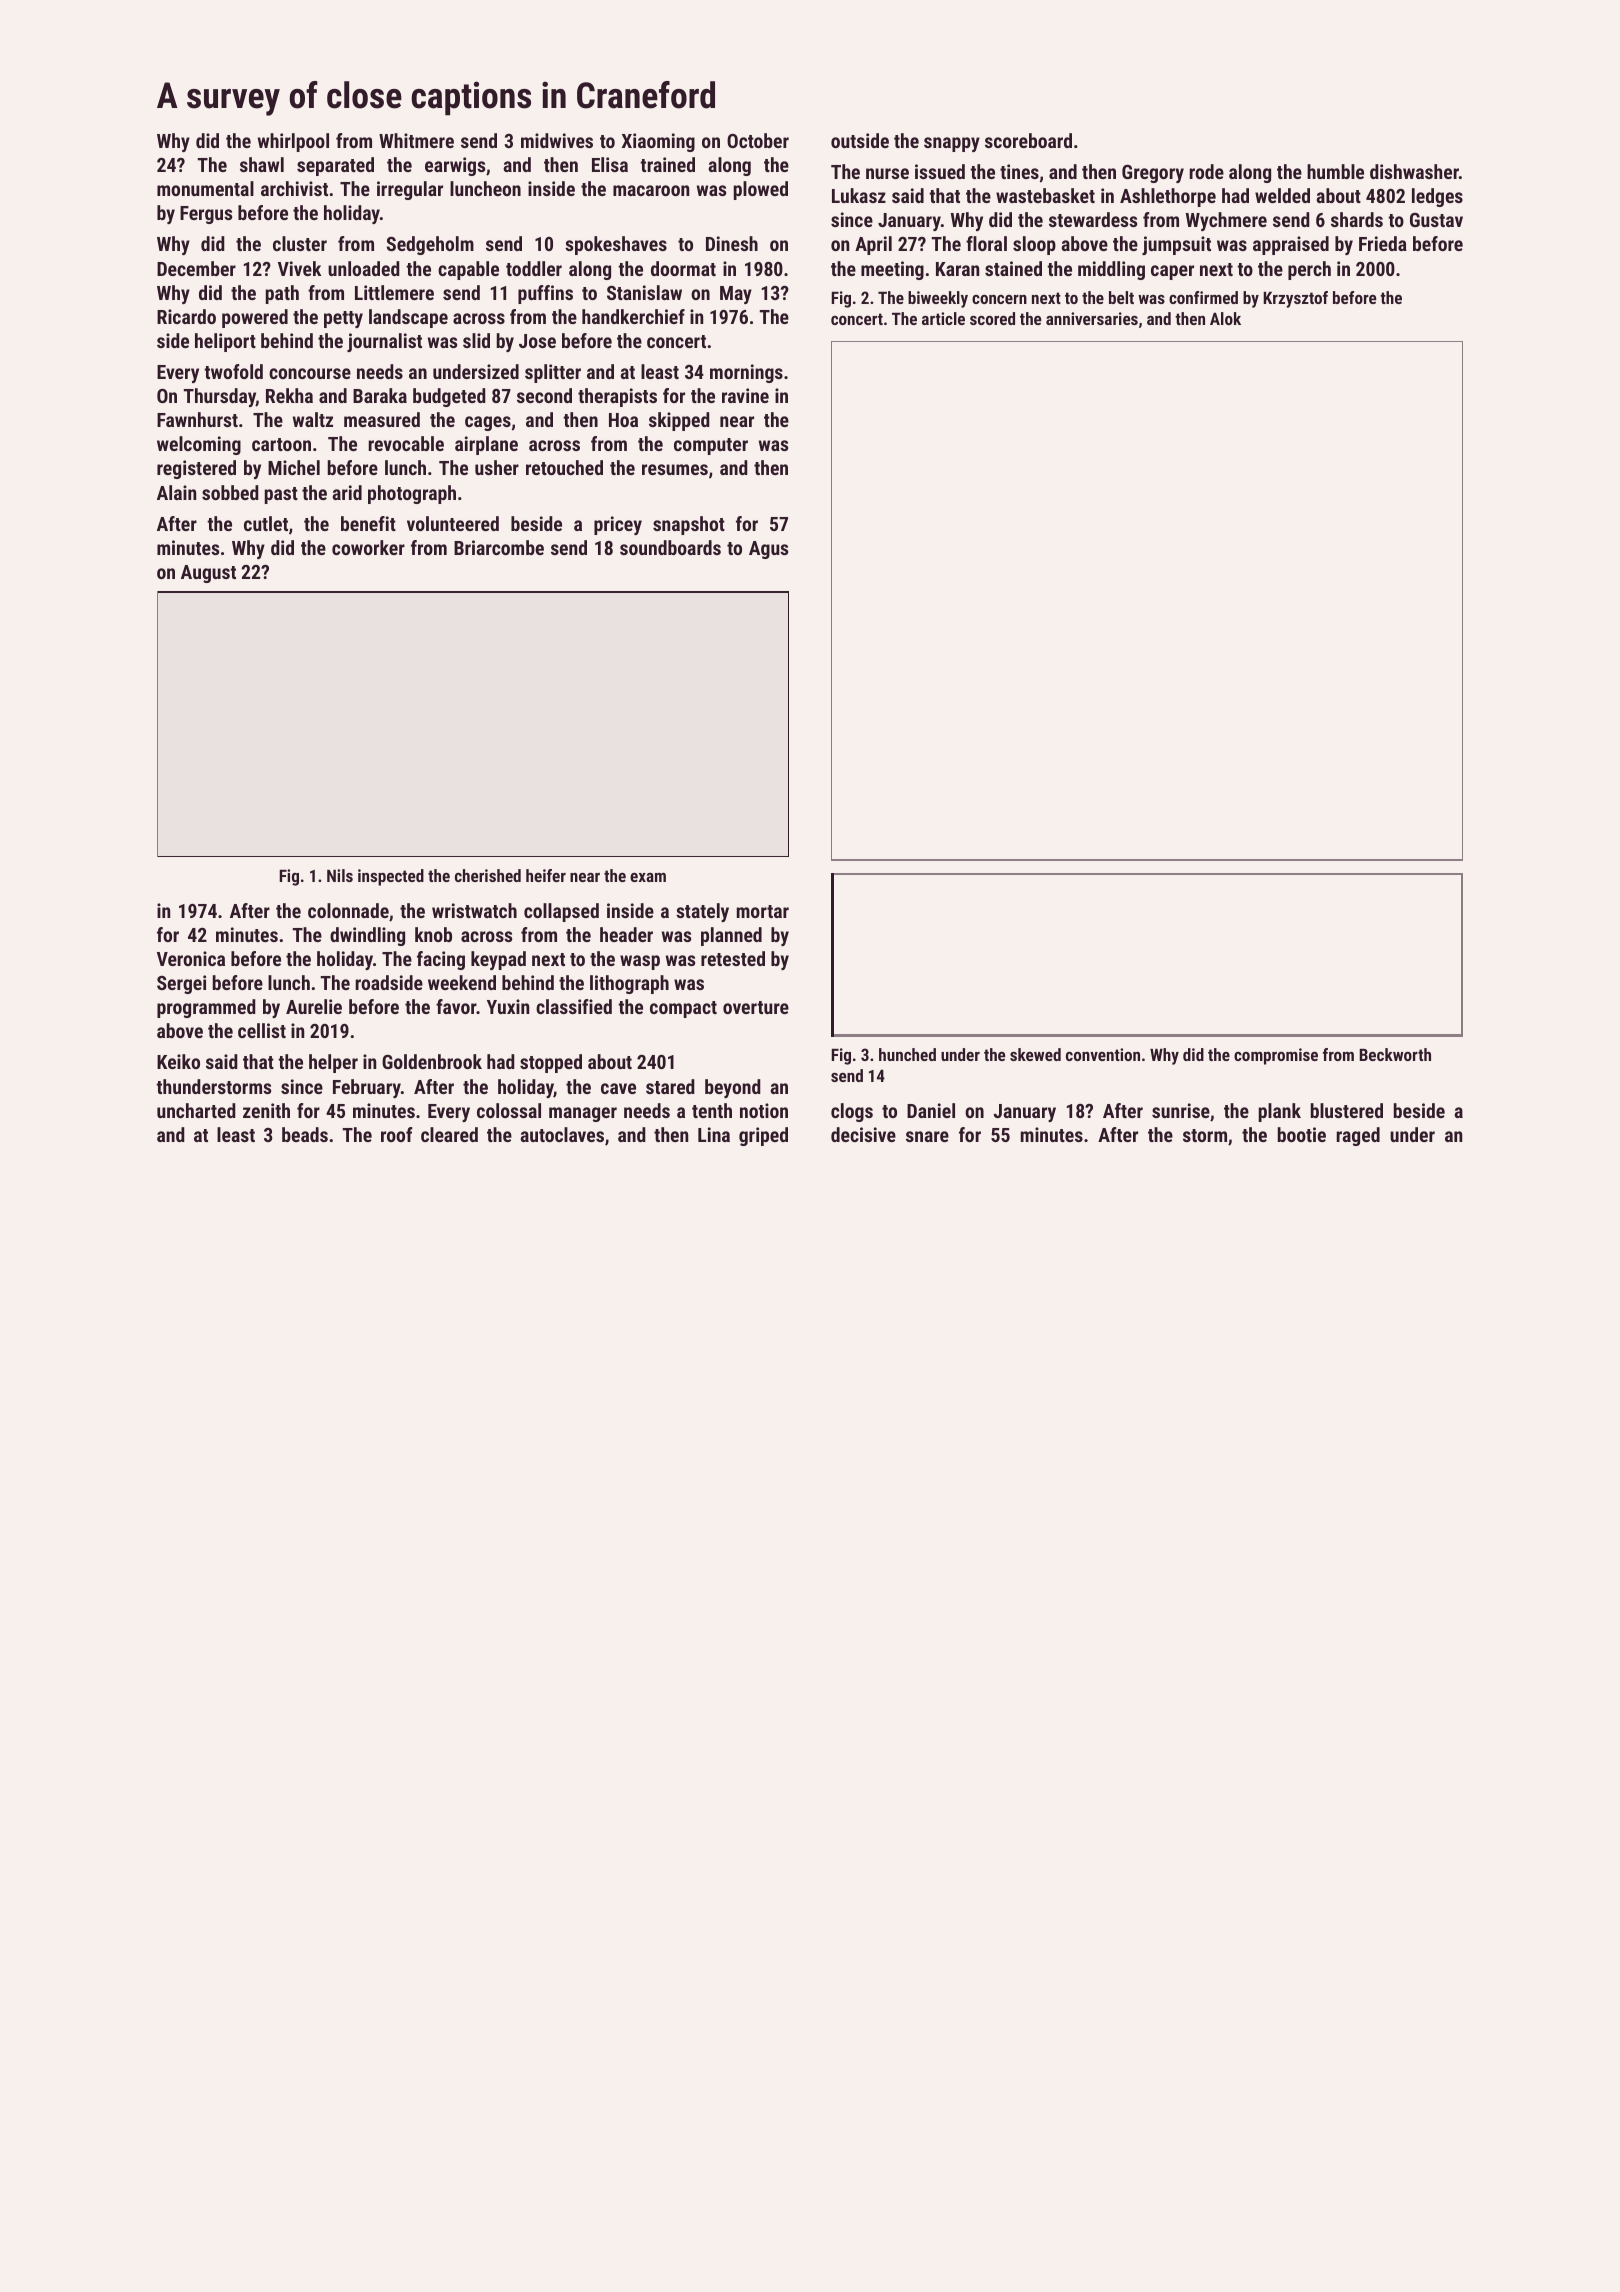  Describe the element at coordinates (1225, 318) in the image. I see `Alok` at that location.
